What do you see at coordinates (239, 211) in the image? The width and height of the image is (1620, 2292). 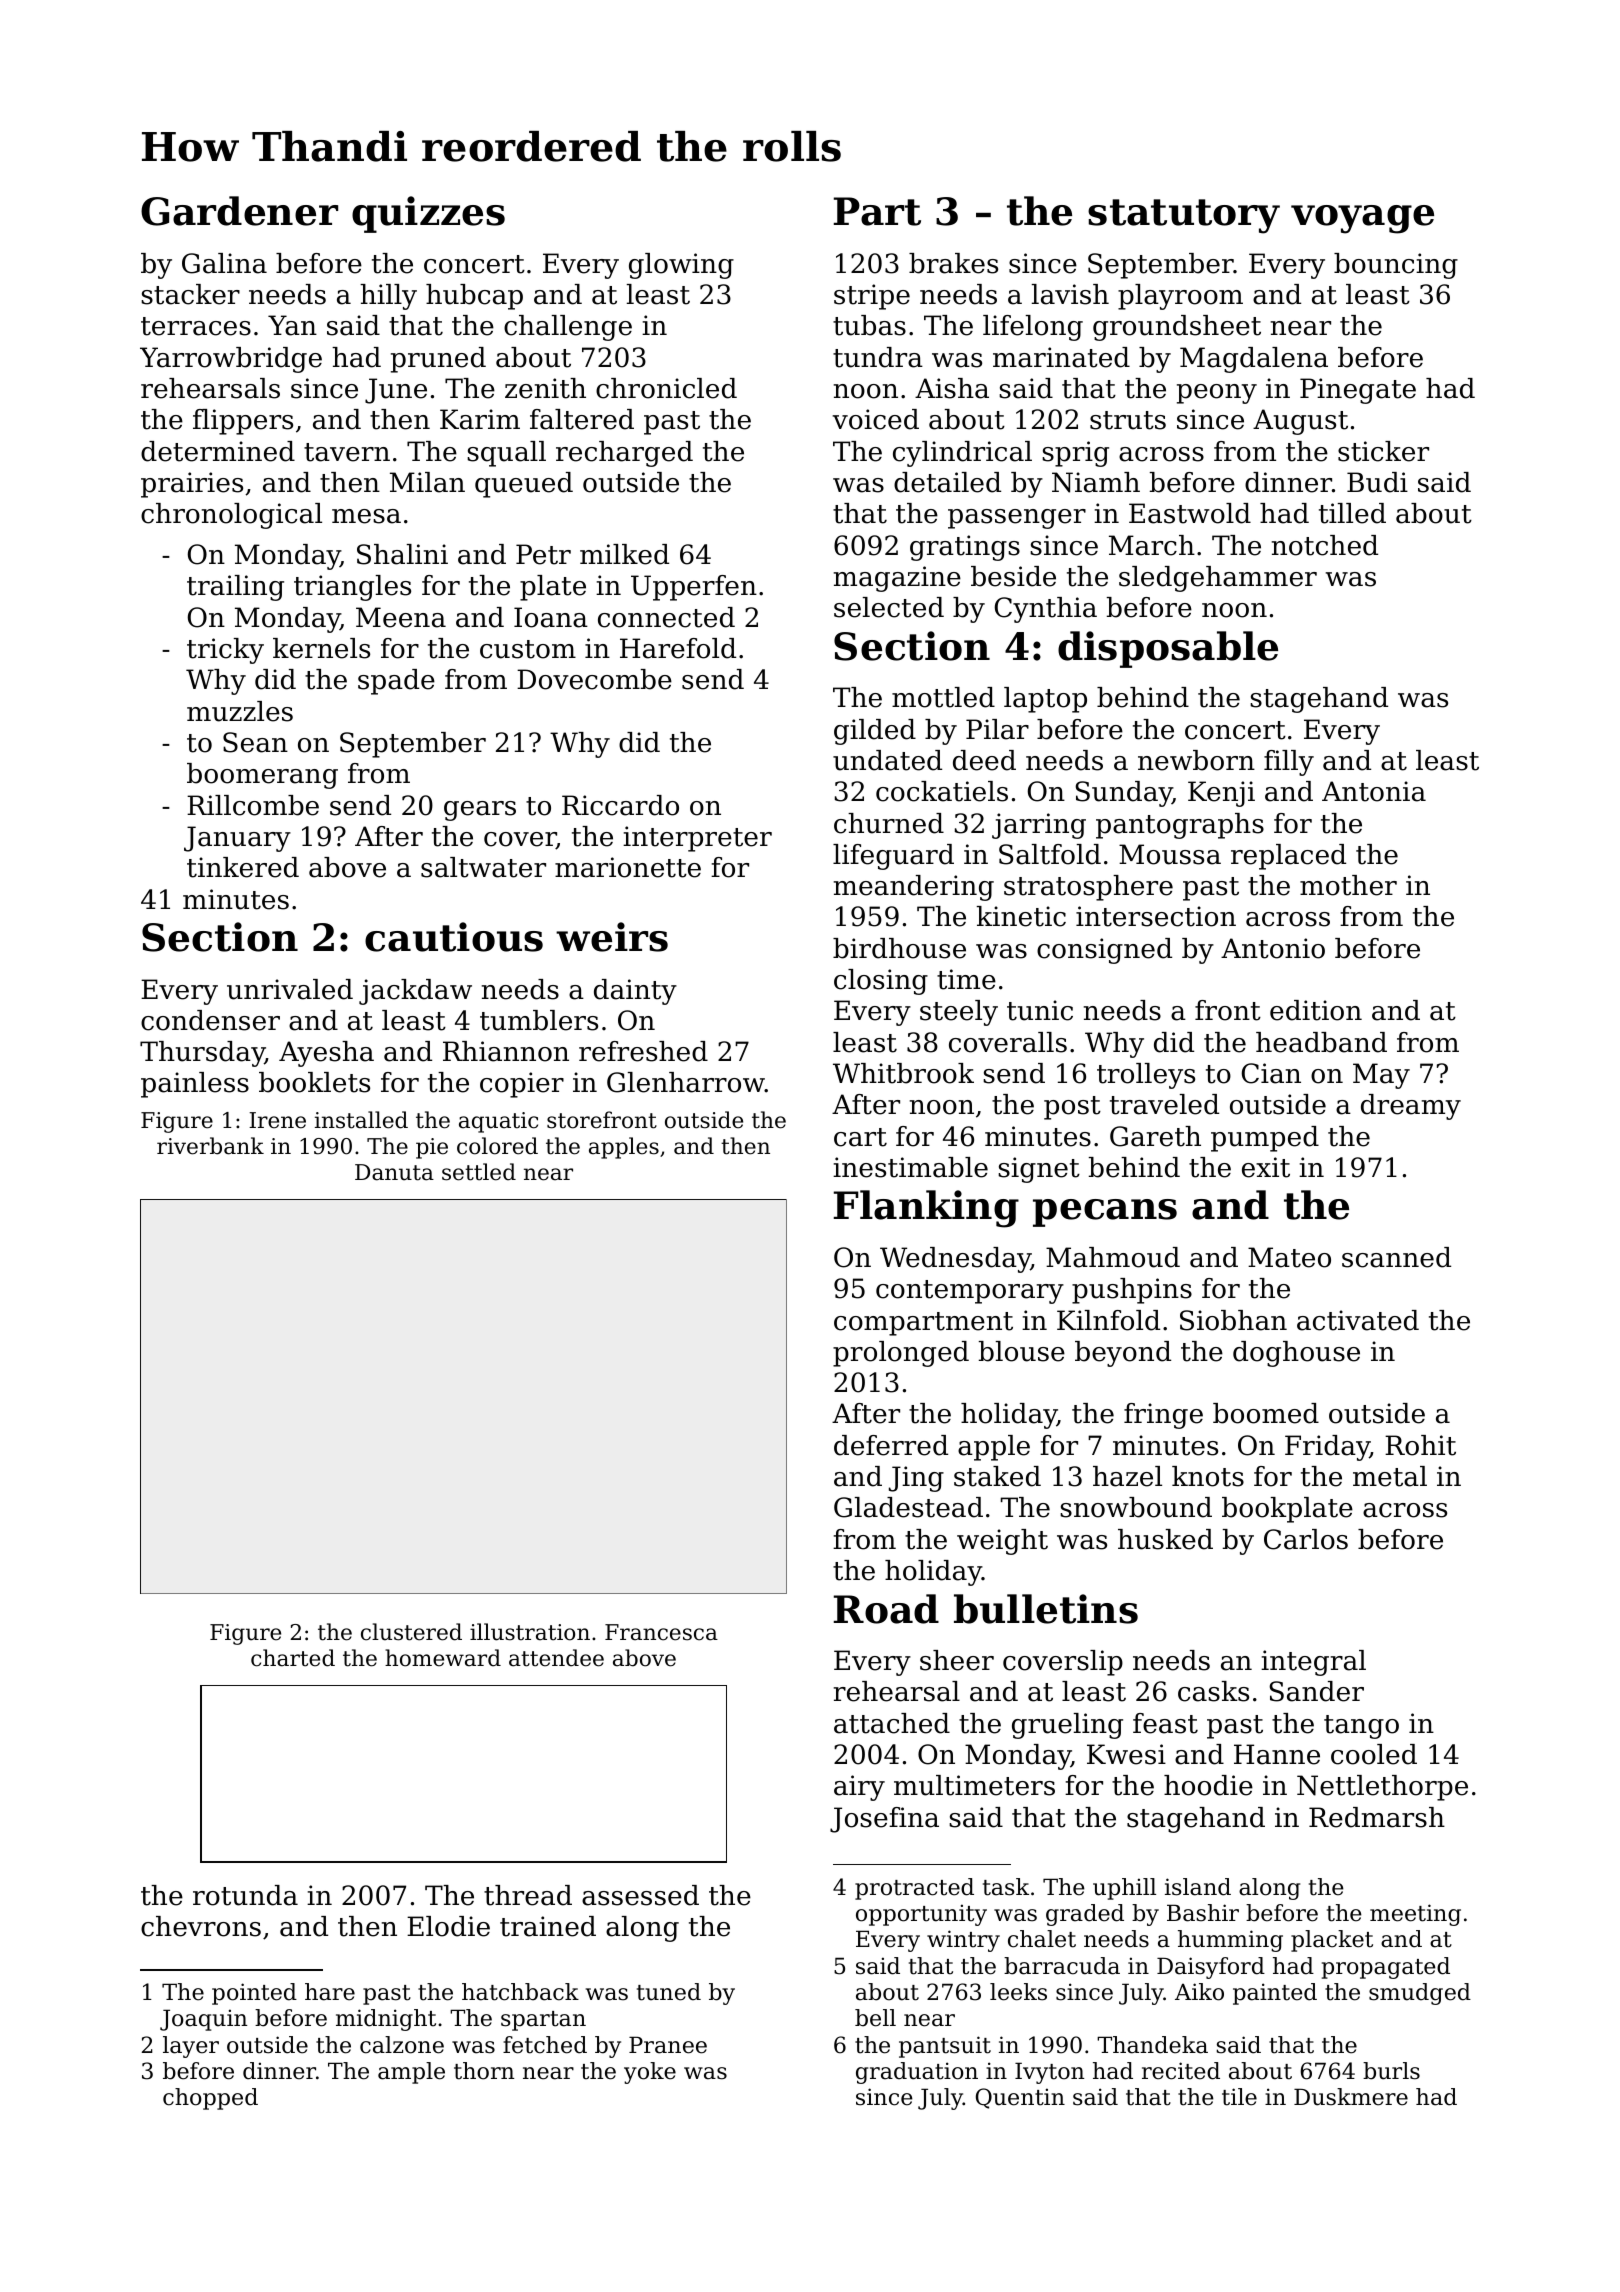 I see `Gardener` at bounding box center [239, 211].
